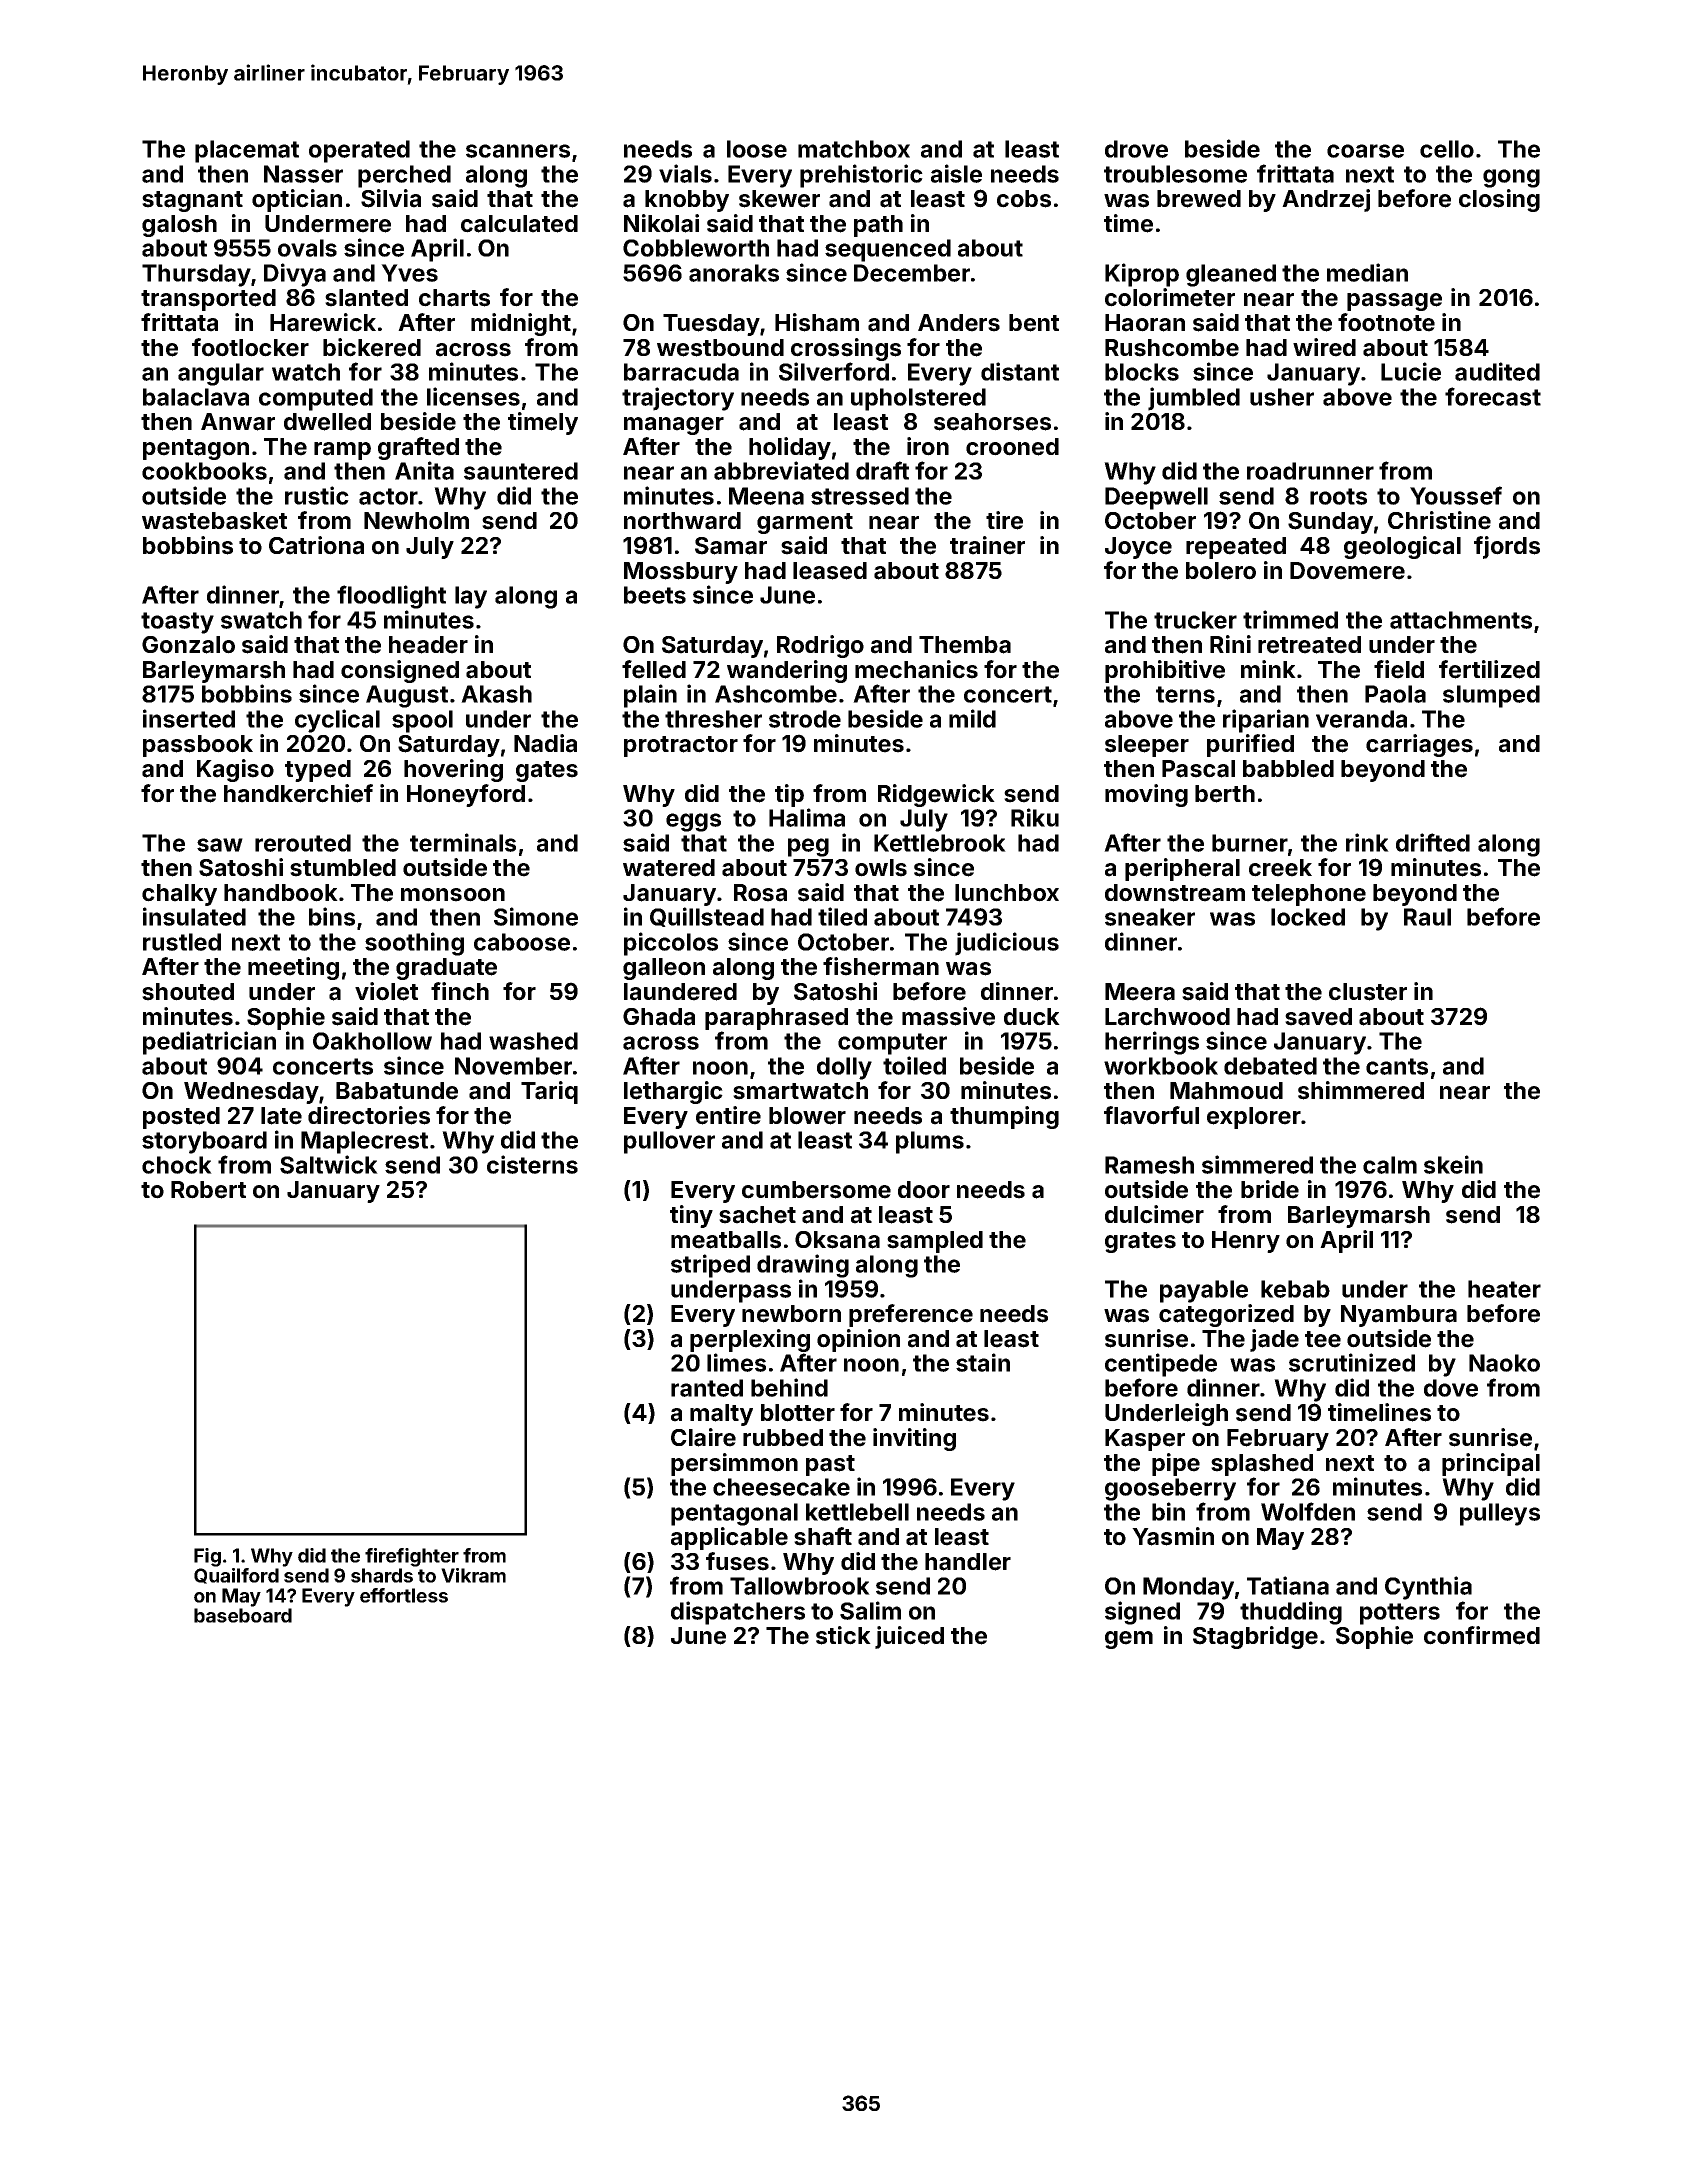 This screenshot has height=2178, width=1683. What do you see at coordinates (177, 1165) in the screenshot?
I see `chock` at bounding box center [177, 1165].
